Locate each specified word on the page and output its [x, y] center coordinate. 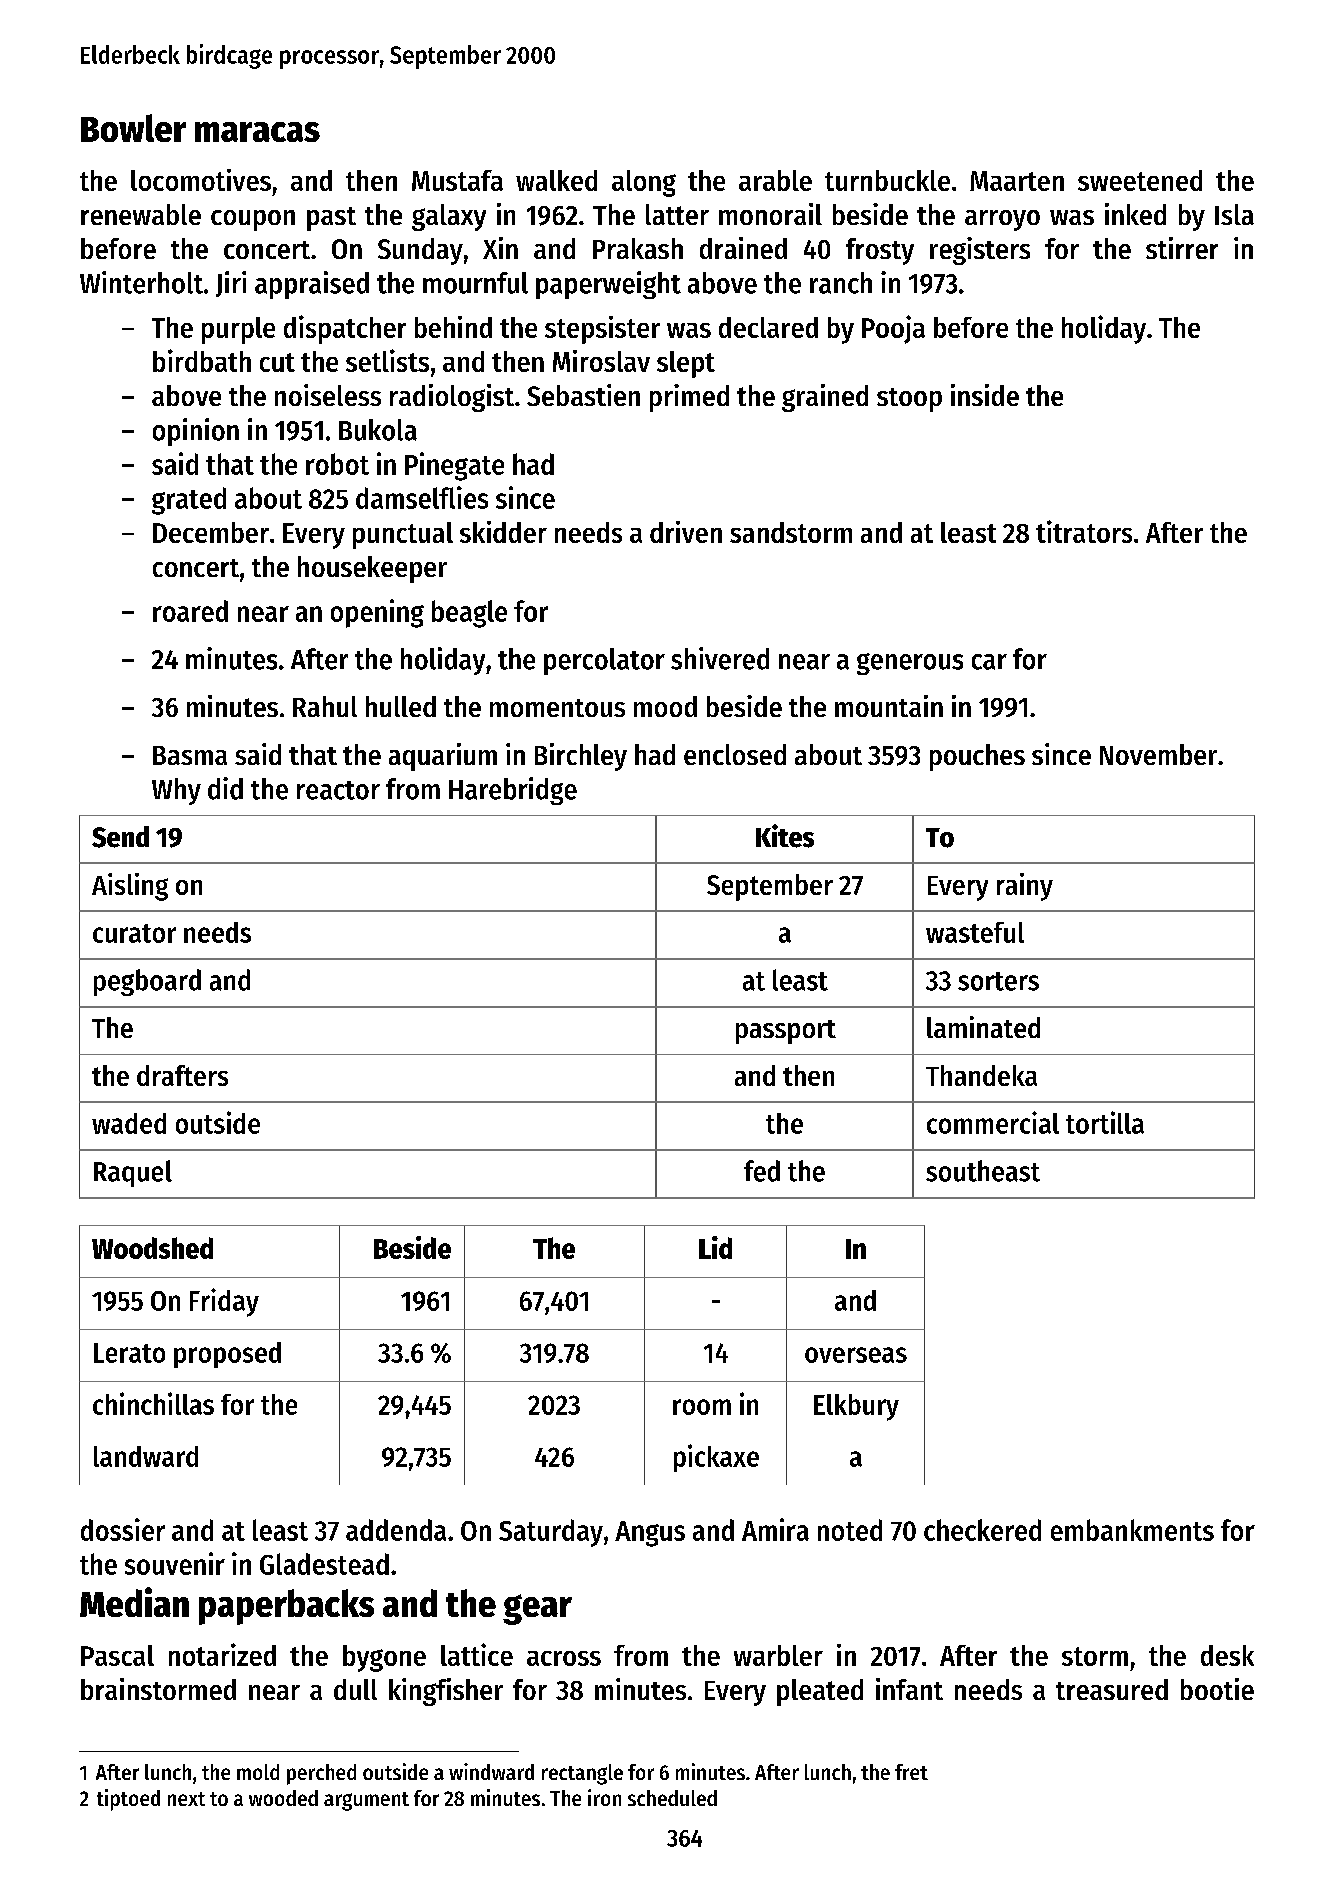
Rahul [325, 706]
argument [366, 1801]
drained [743, 248]
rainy [1025, 887]
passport [786, 1032]
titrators [1084, 531]
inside [985, 395]
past [331, 219]
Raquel [133, 1173]
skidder [503, 532]
